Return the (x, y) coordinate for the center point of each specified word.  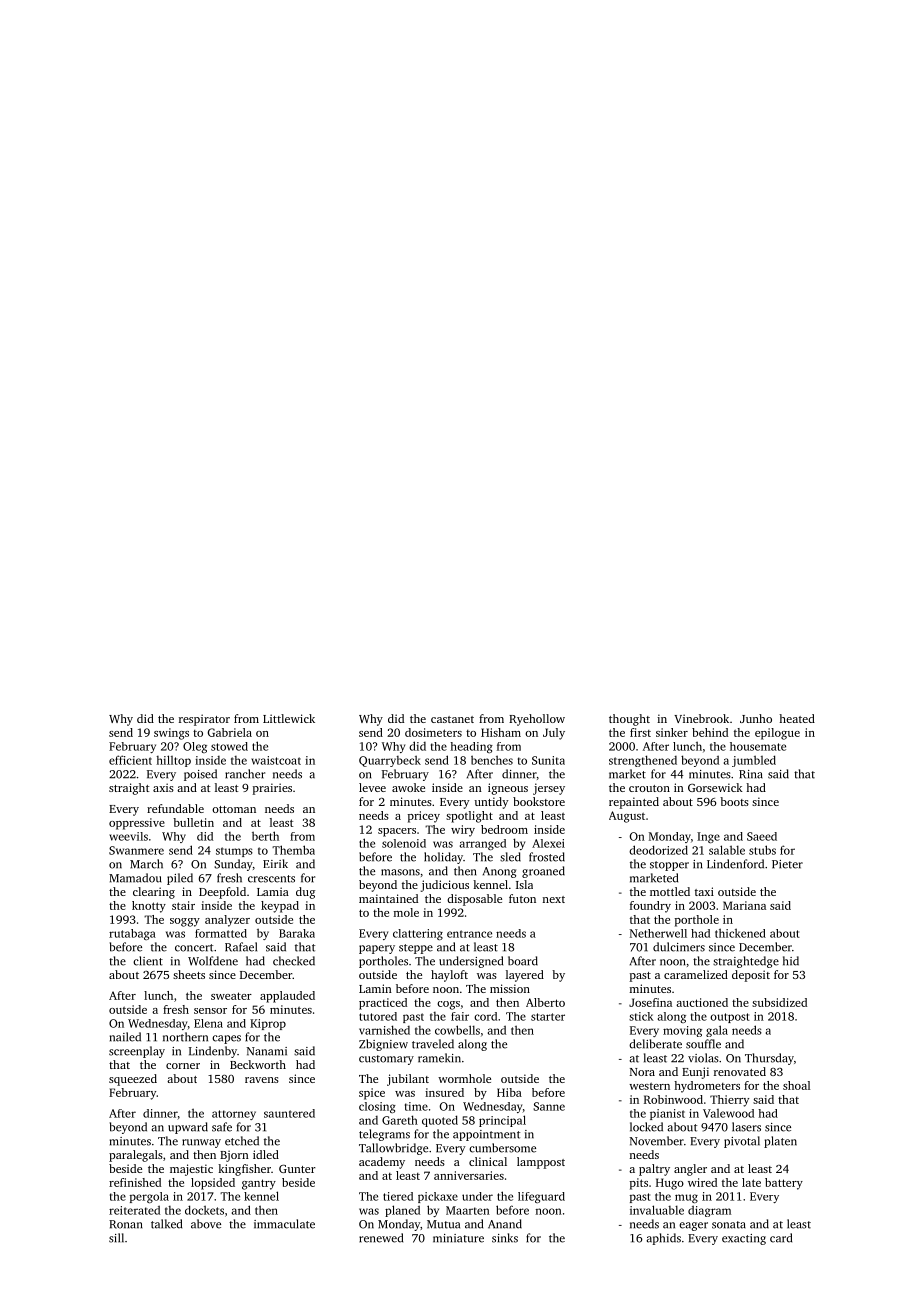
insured (444, 1092)
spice (372, 1094)
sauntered (289, 1113)
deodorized (658, 850)
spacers (397, 832)
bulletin (193, 822)
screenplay (137, 1052)
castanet (452, 719)
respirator (204, 720)
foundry (650, 907)
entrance (469, 934)
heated (797, 718)
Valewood (728, 1113)
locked (646, 1127)
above (206, 1224)
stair (183, 905)
